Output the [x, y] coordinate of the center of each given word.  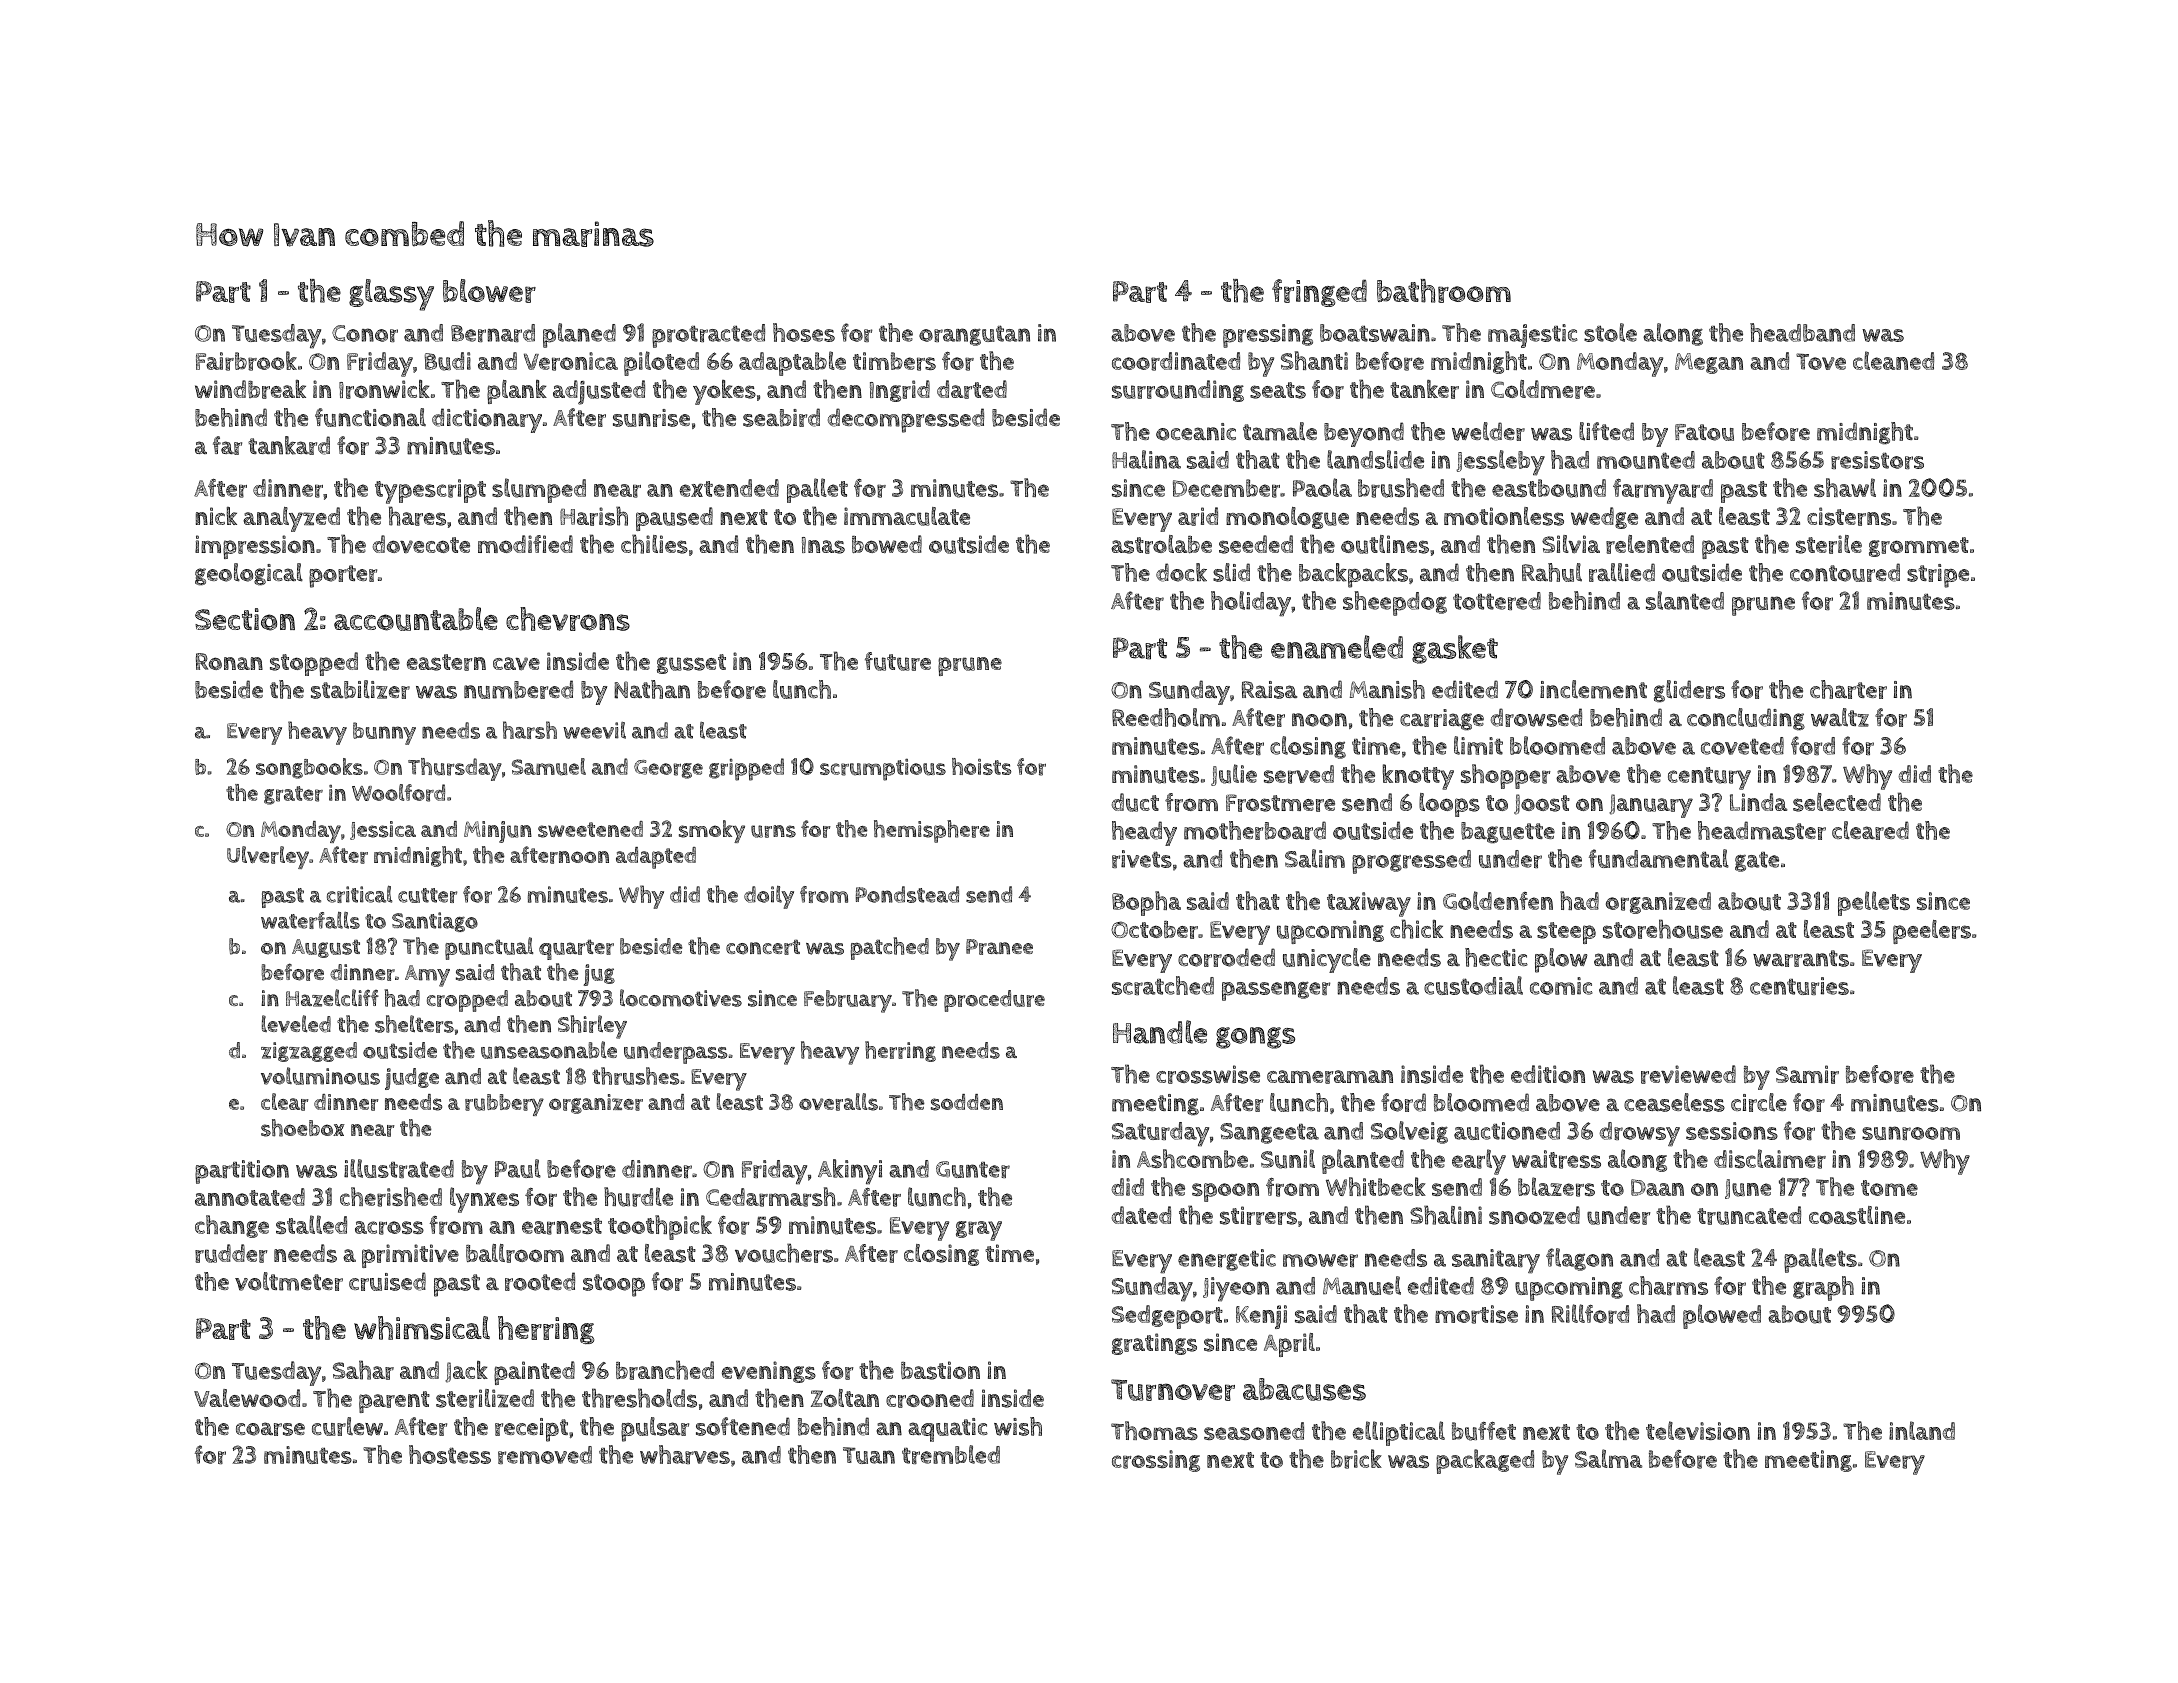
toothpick [660, 1227]
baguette [1508, 833]
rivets [1142, 859]
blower [489, 291]
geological [249, 574]
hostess [450, 1454]
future [898, 661]
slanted [1685, 600]
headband [1802, 332]
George [668, 769]
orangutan [974, 335]
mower [1320, 1260]
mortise [1476, 1314]
